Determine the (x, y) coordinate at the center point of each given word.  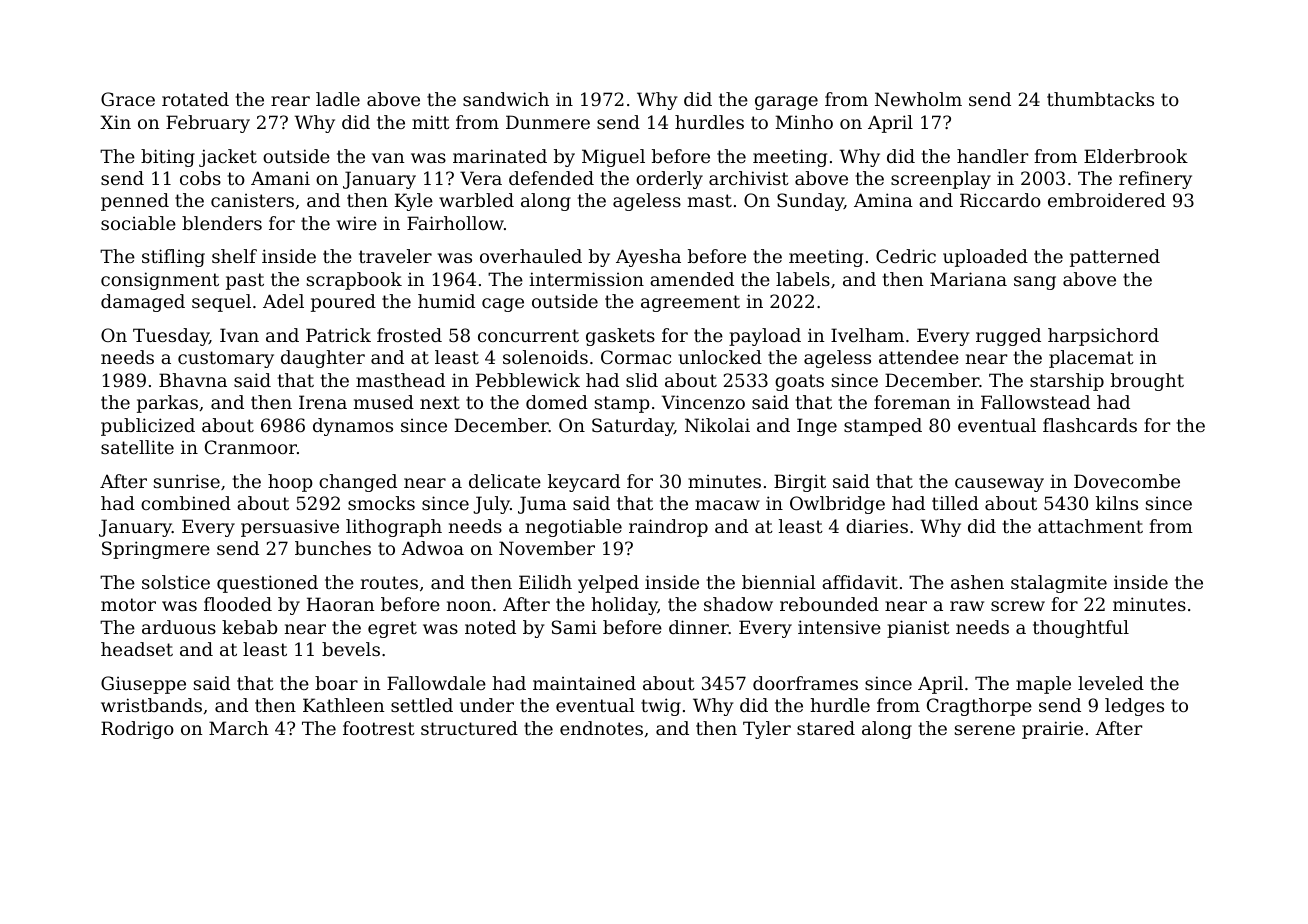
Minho (804, 122)
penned (135, 202)
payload (765, 337)
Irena (323, 402)
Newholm (918, 99)
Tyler (767, 730)
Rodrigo (137, 730)
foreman (912, 402)
